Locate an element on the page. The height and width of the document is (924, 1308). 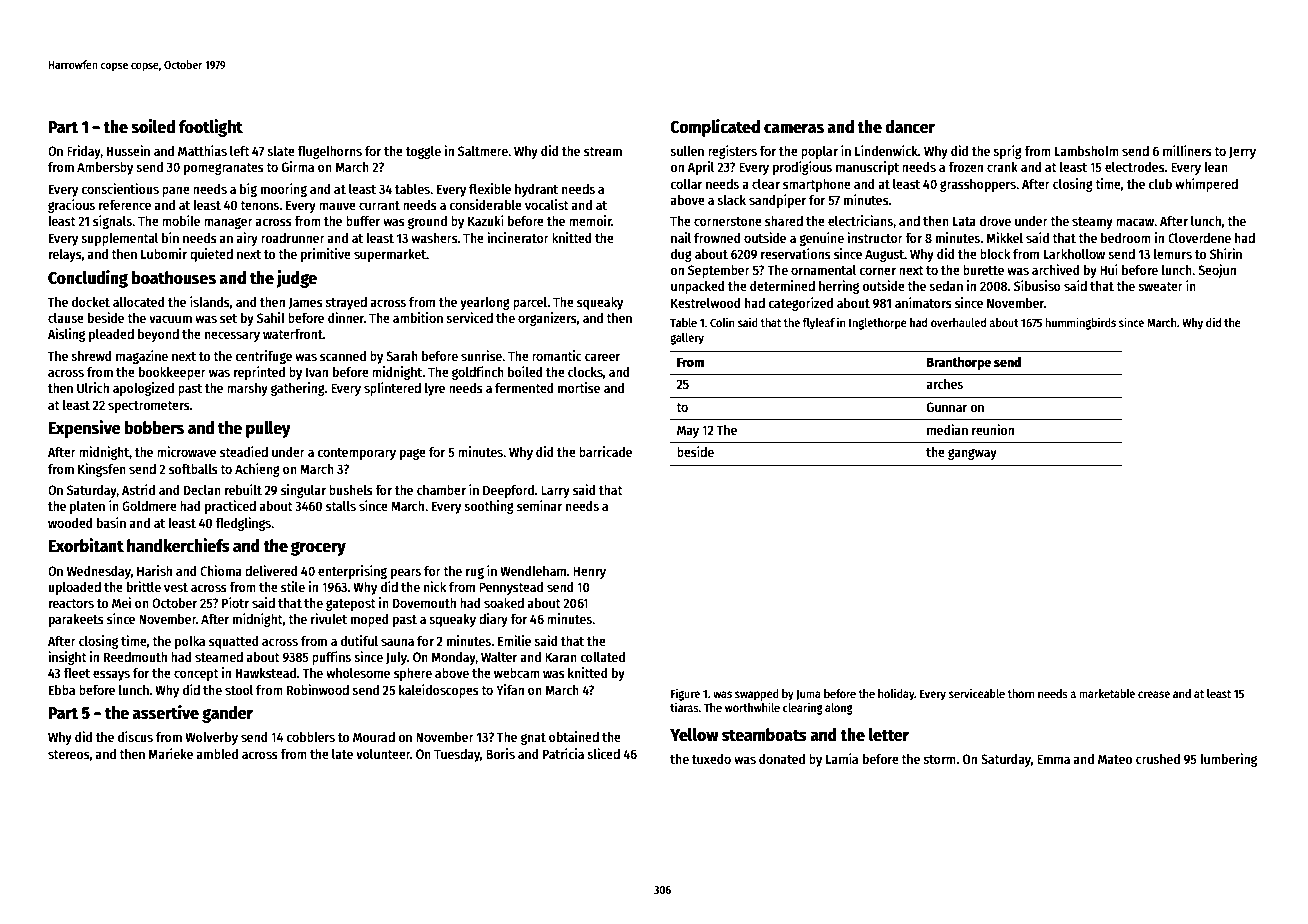
pears is located at coordinates (406, 573).
